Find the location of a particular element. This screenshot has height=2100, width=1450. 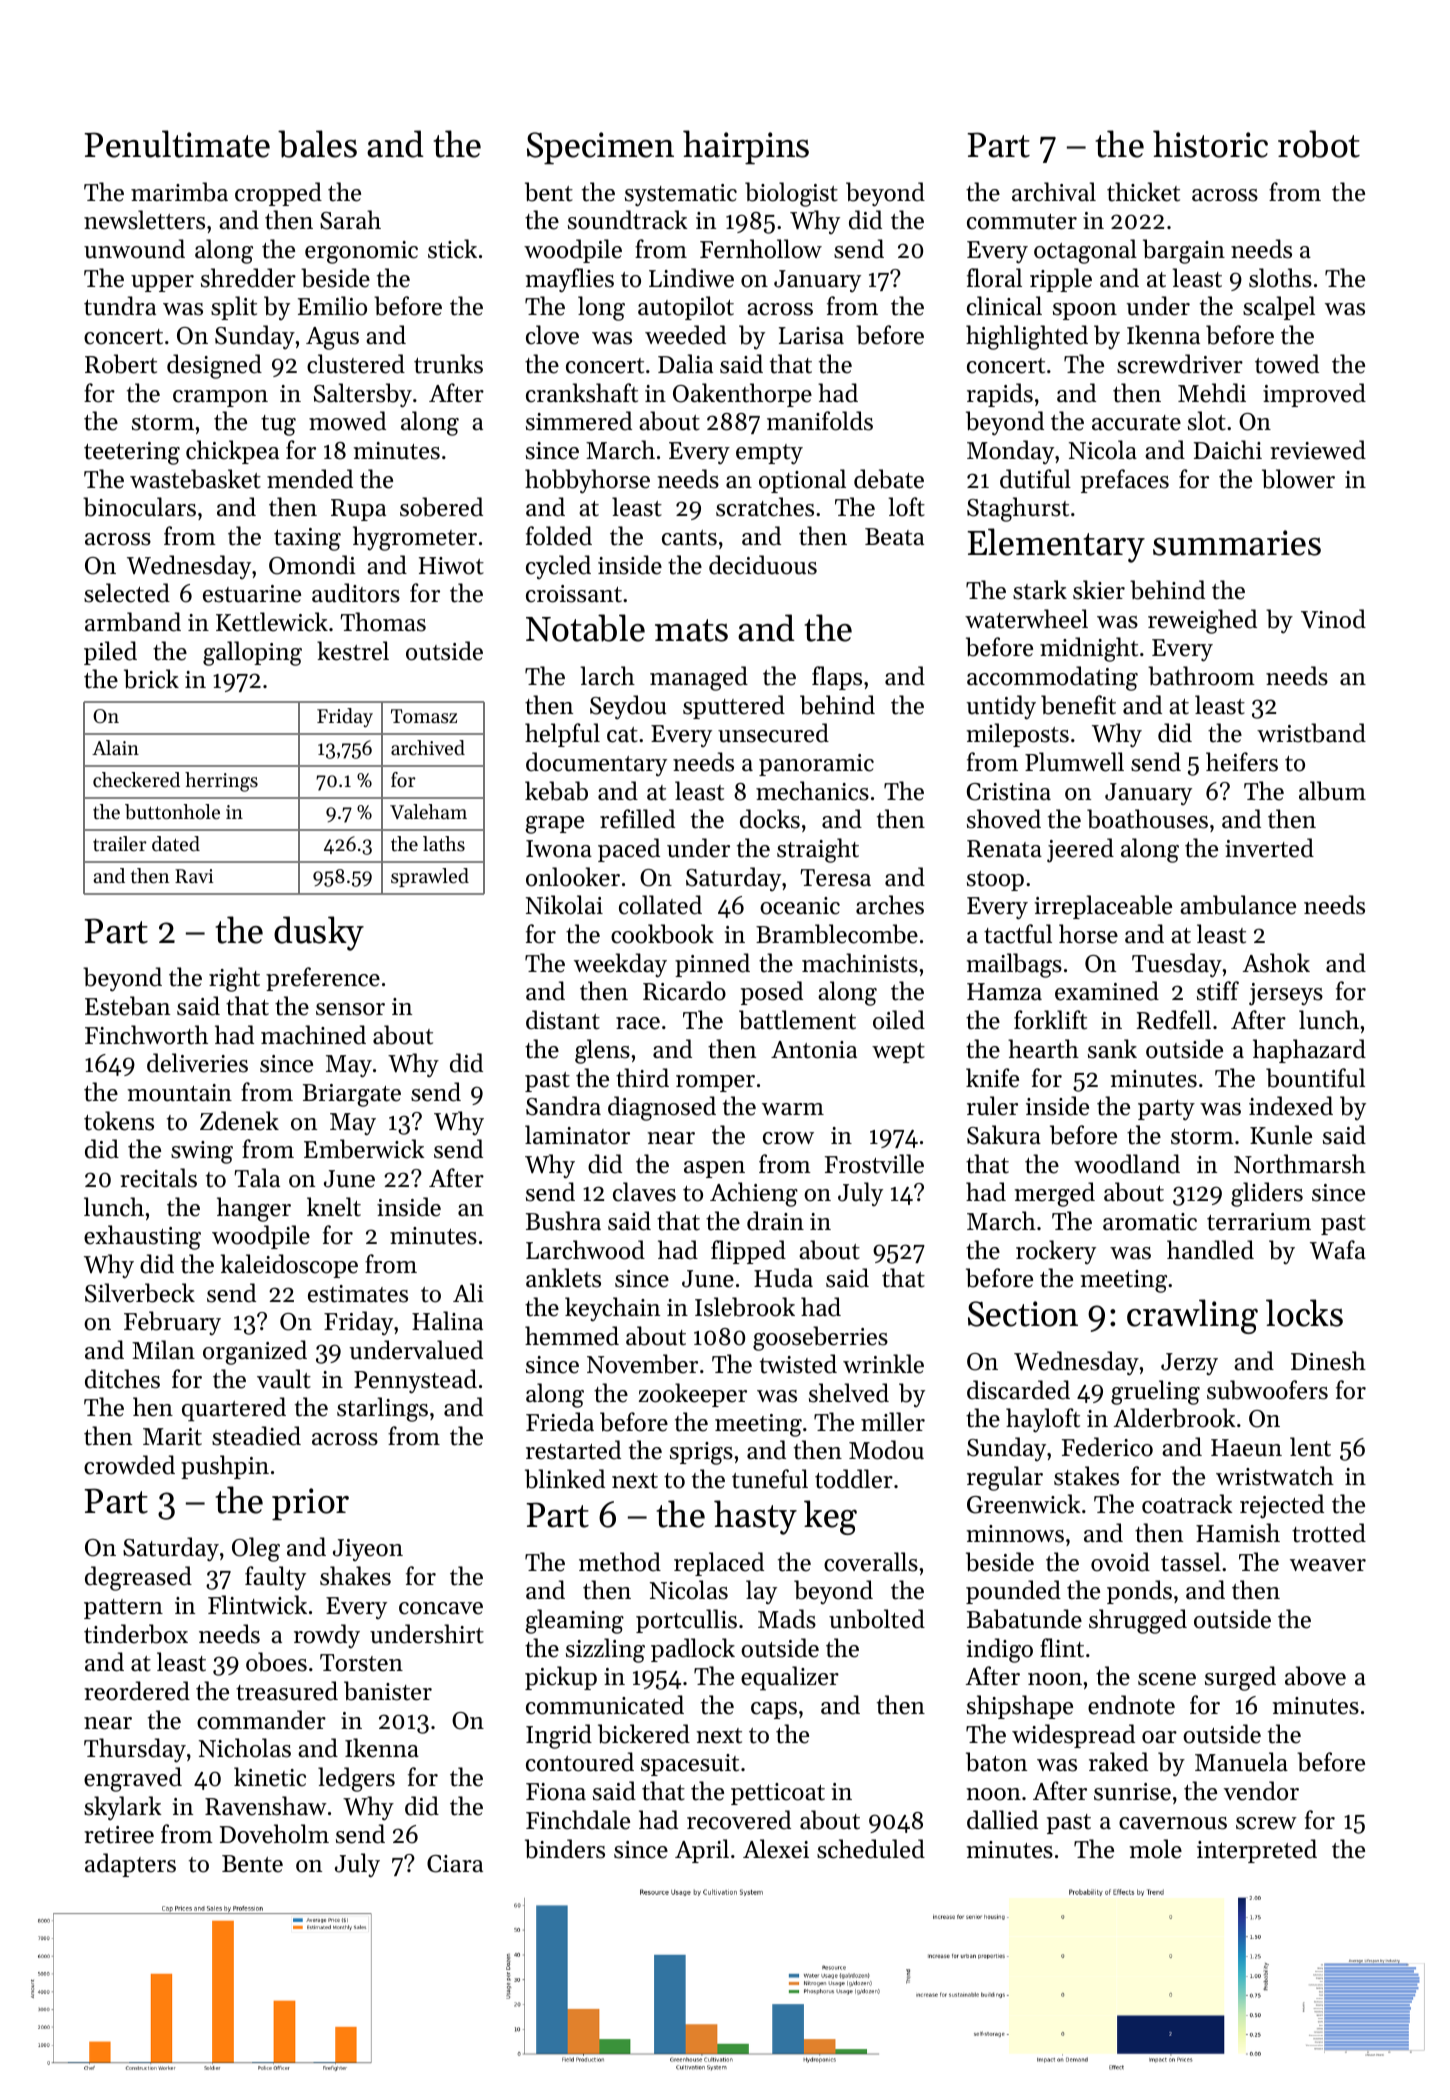

Ravi is located at coordinates (194, 876).
